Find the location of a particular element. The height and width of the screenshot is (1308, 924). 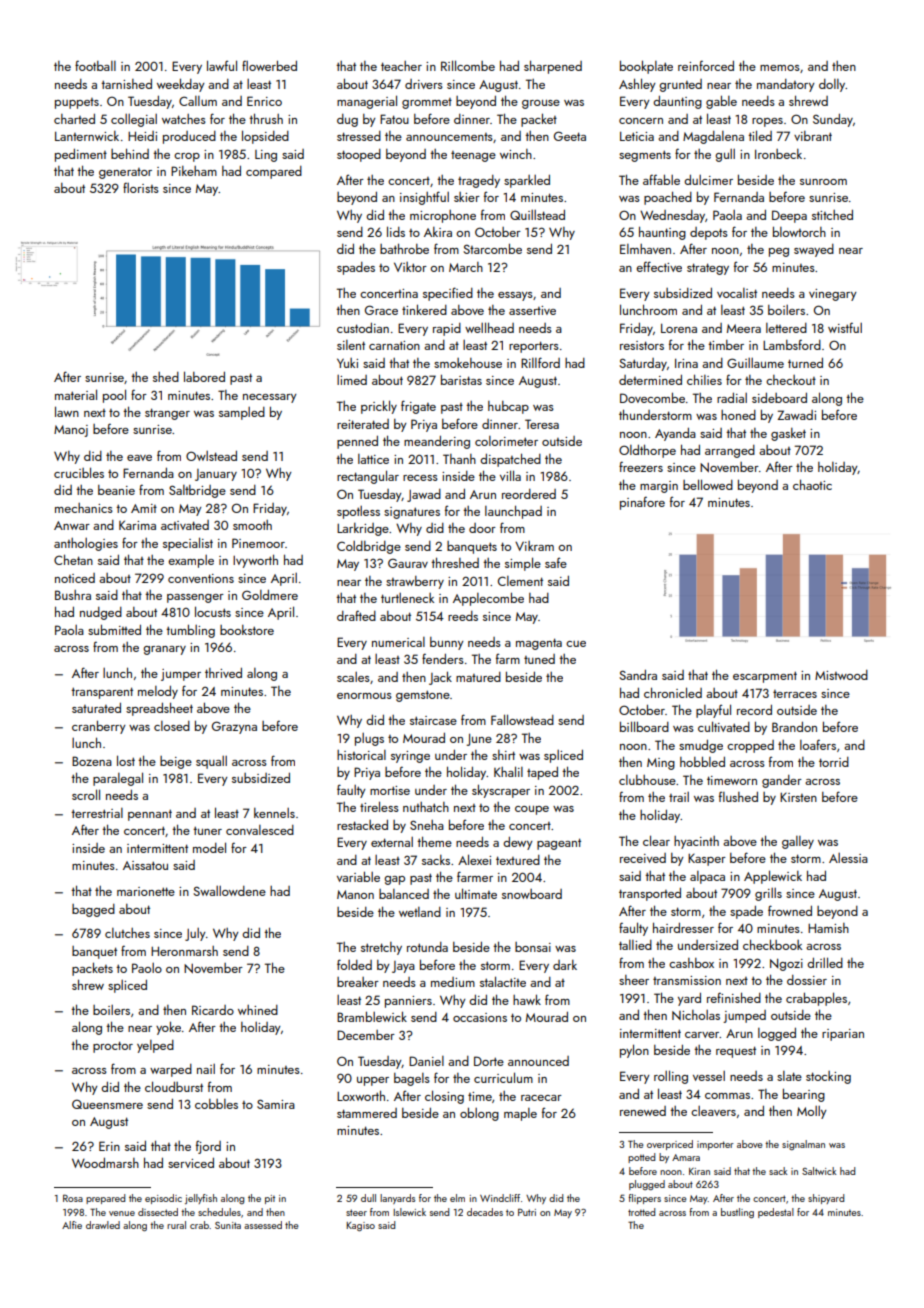

football is located at coordinates (95, 65).
